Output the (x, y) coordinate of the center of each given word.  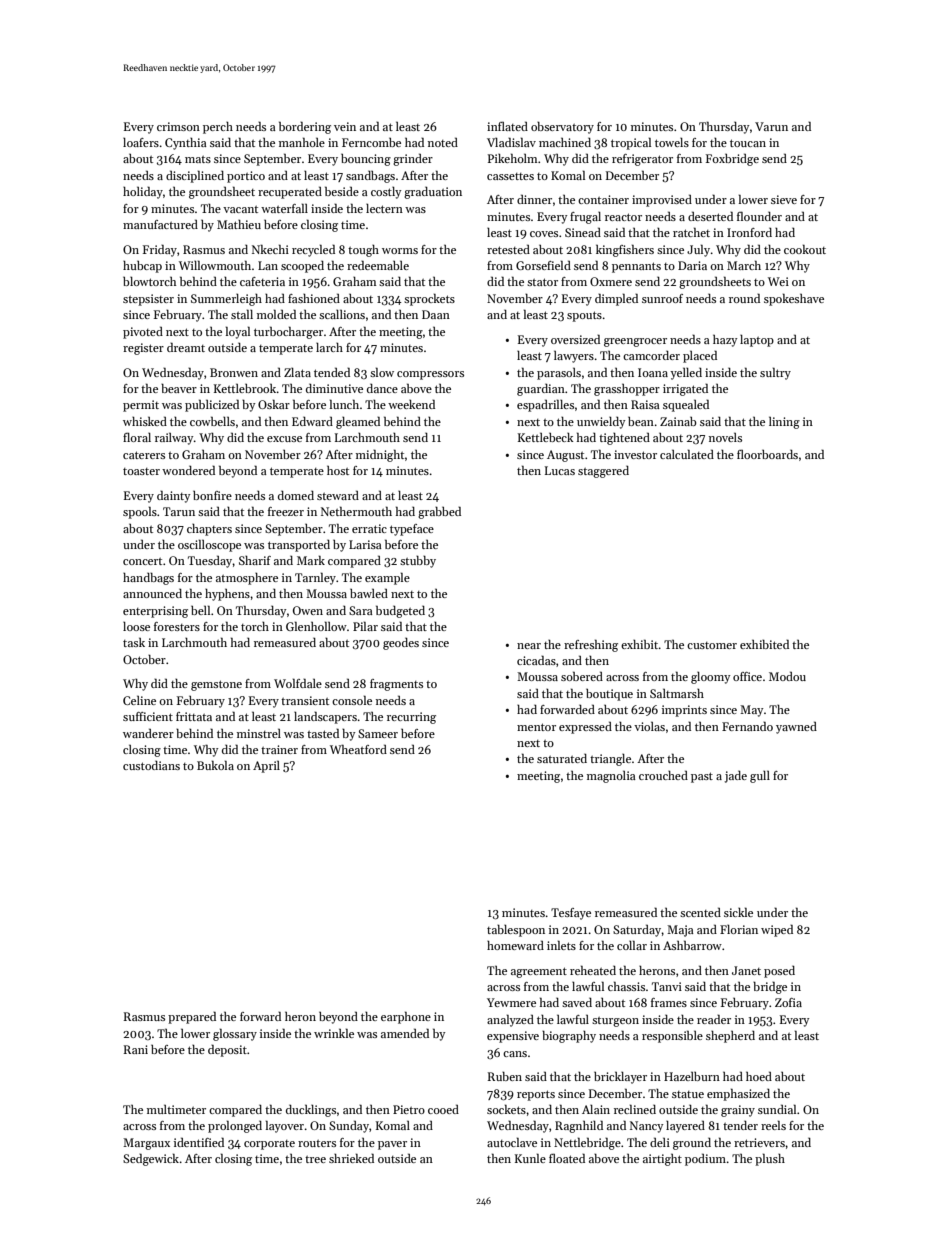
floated (567, 1158)
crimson (178, 126)
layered (685, 1126)
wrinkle (334, 1033)
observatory (562, 127)
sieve (784, 199)
